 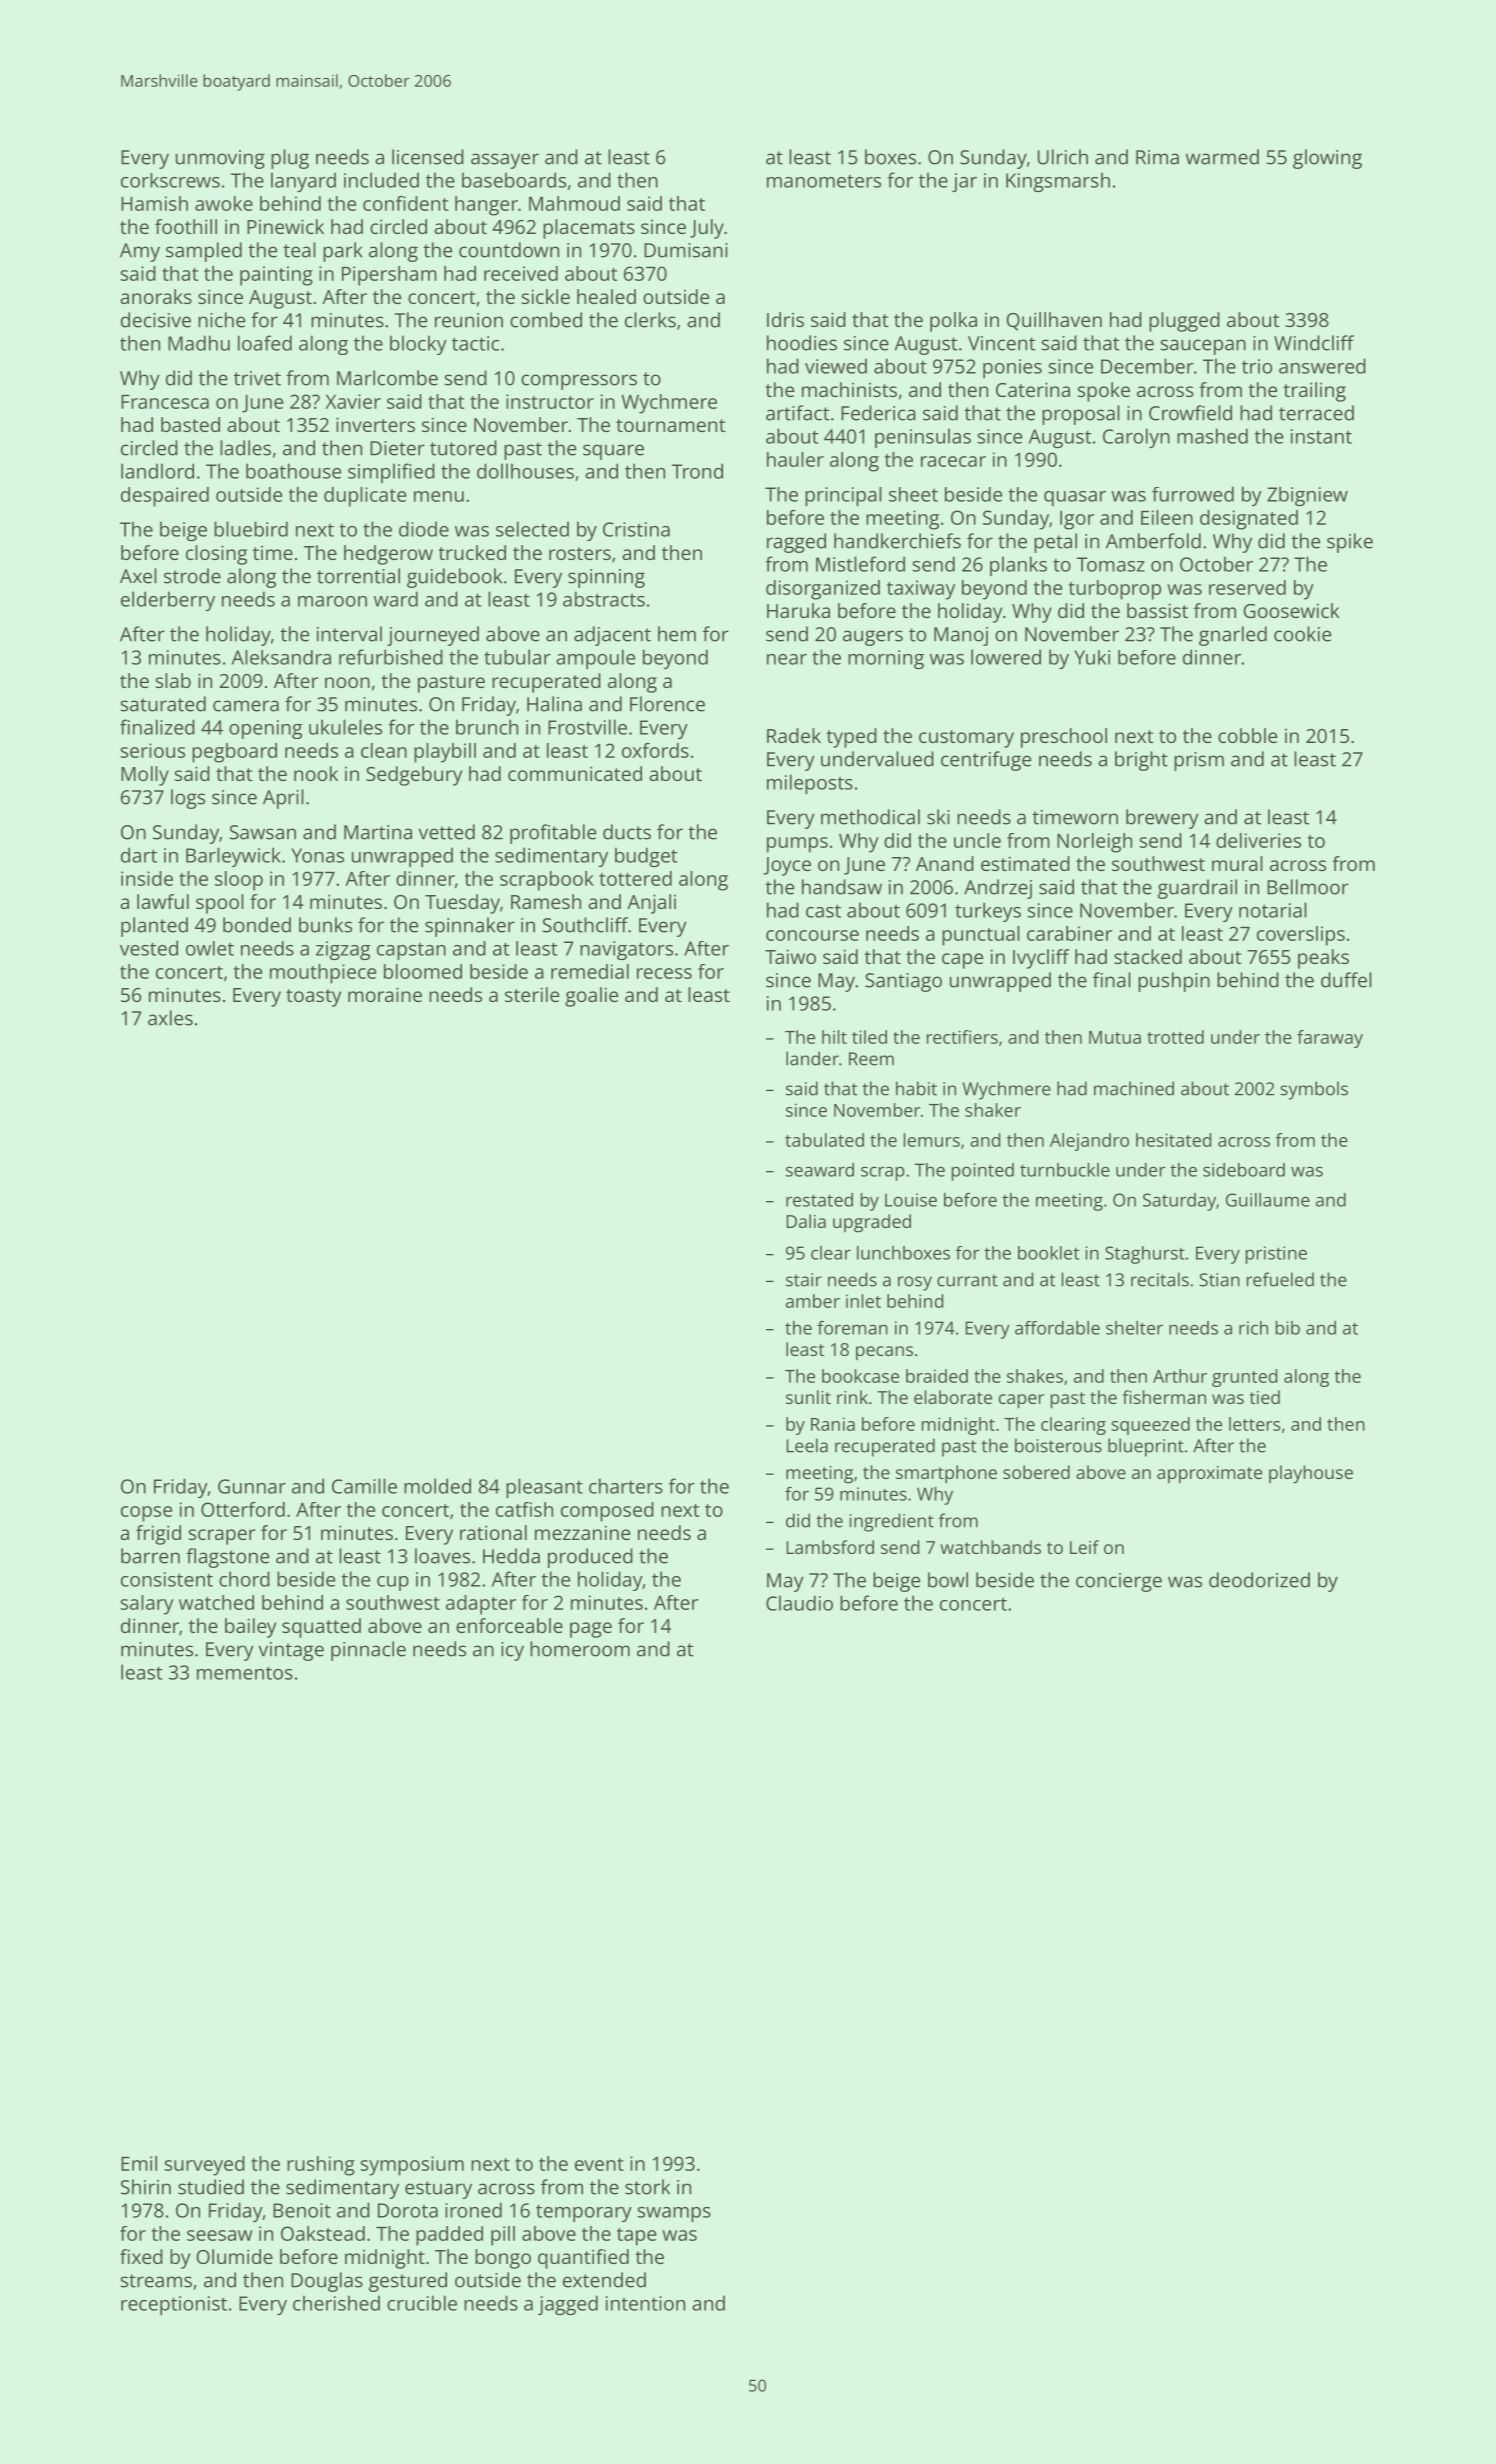 What do you see at coordinates (1311, 1474) in the screenshot?
I see `playhouse` at bounding box center [1311, 1474].
